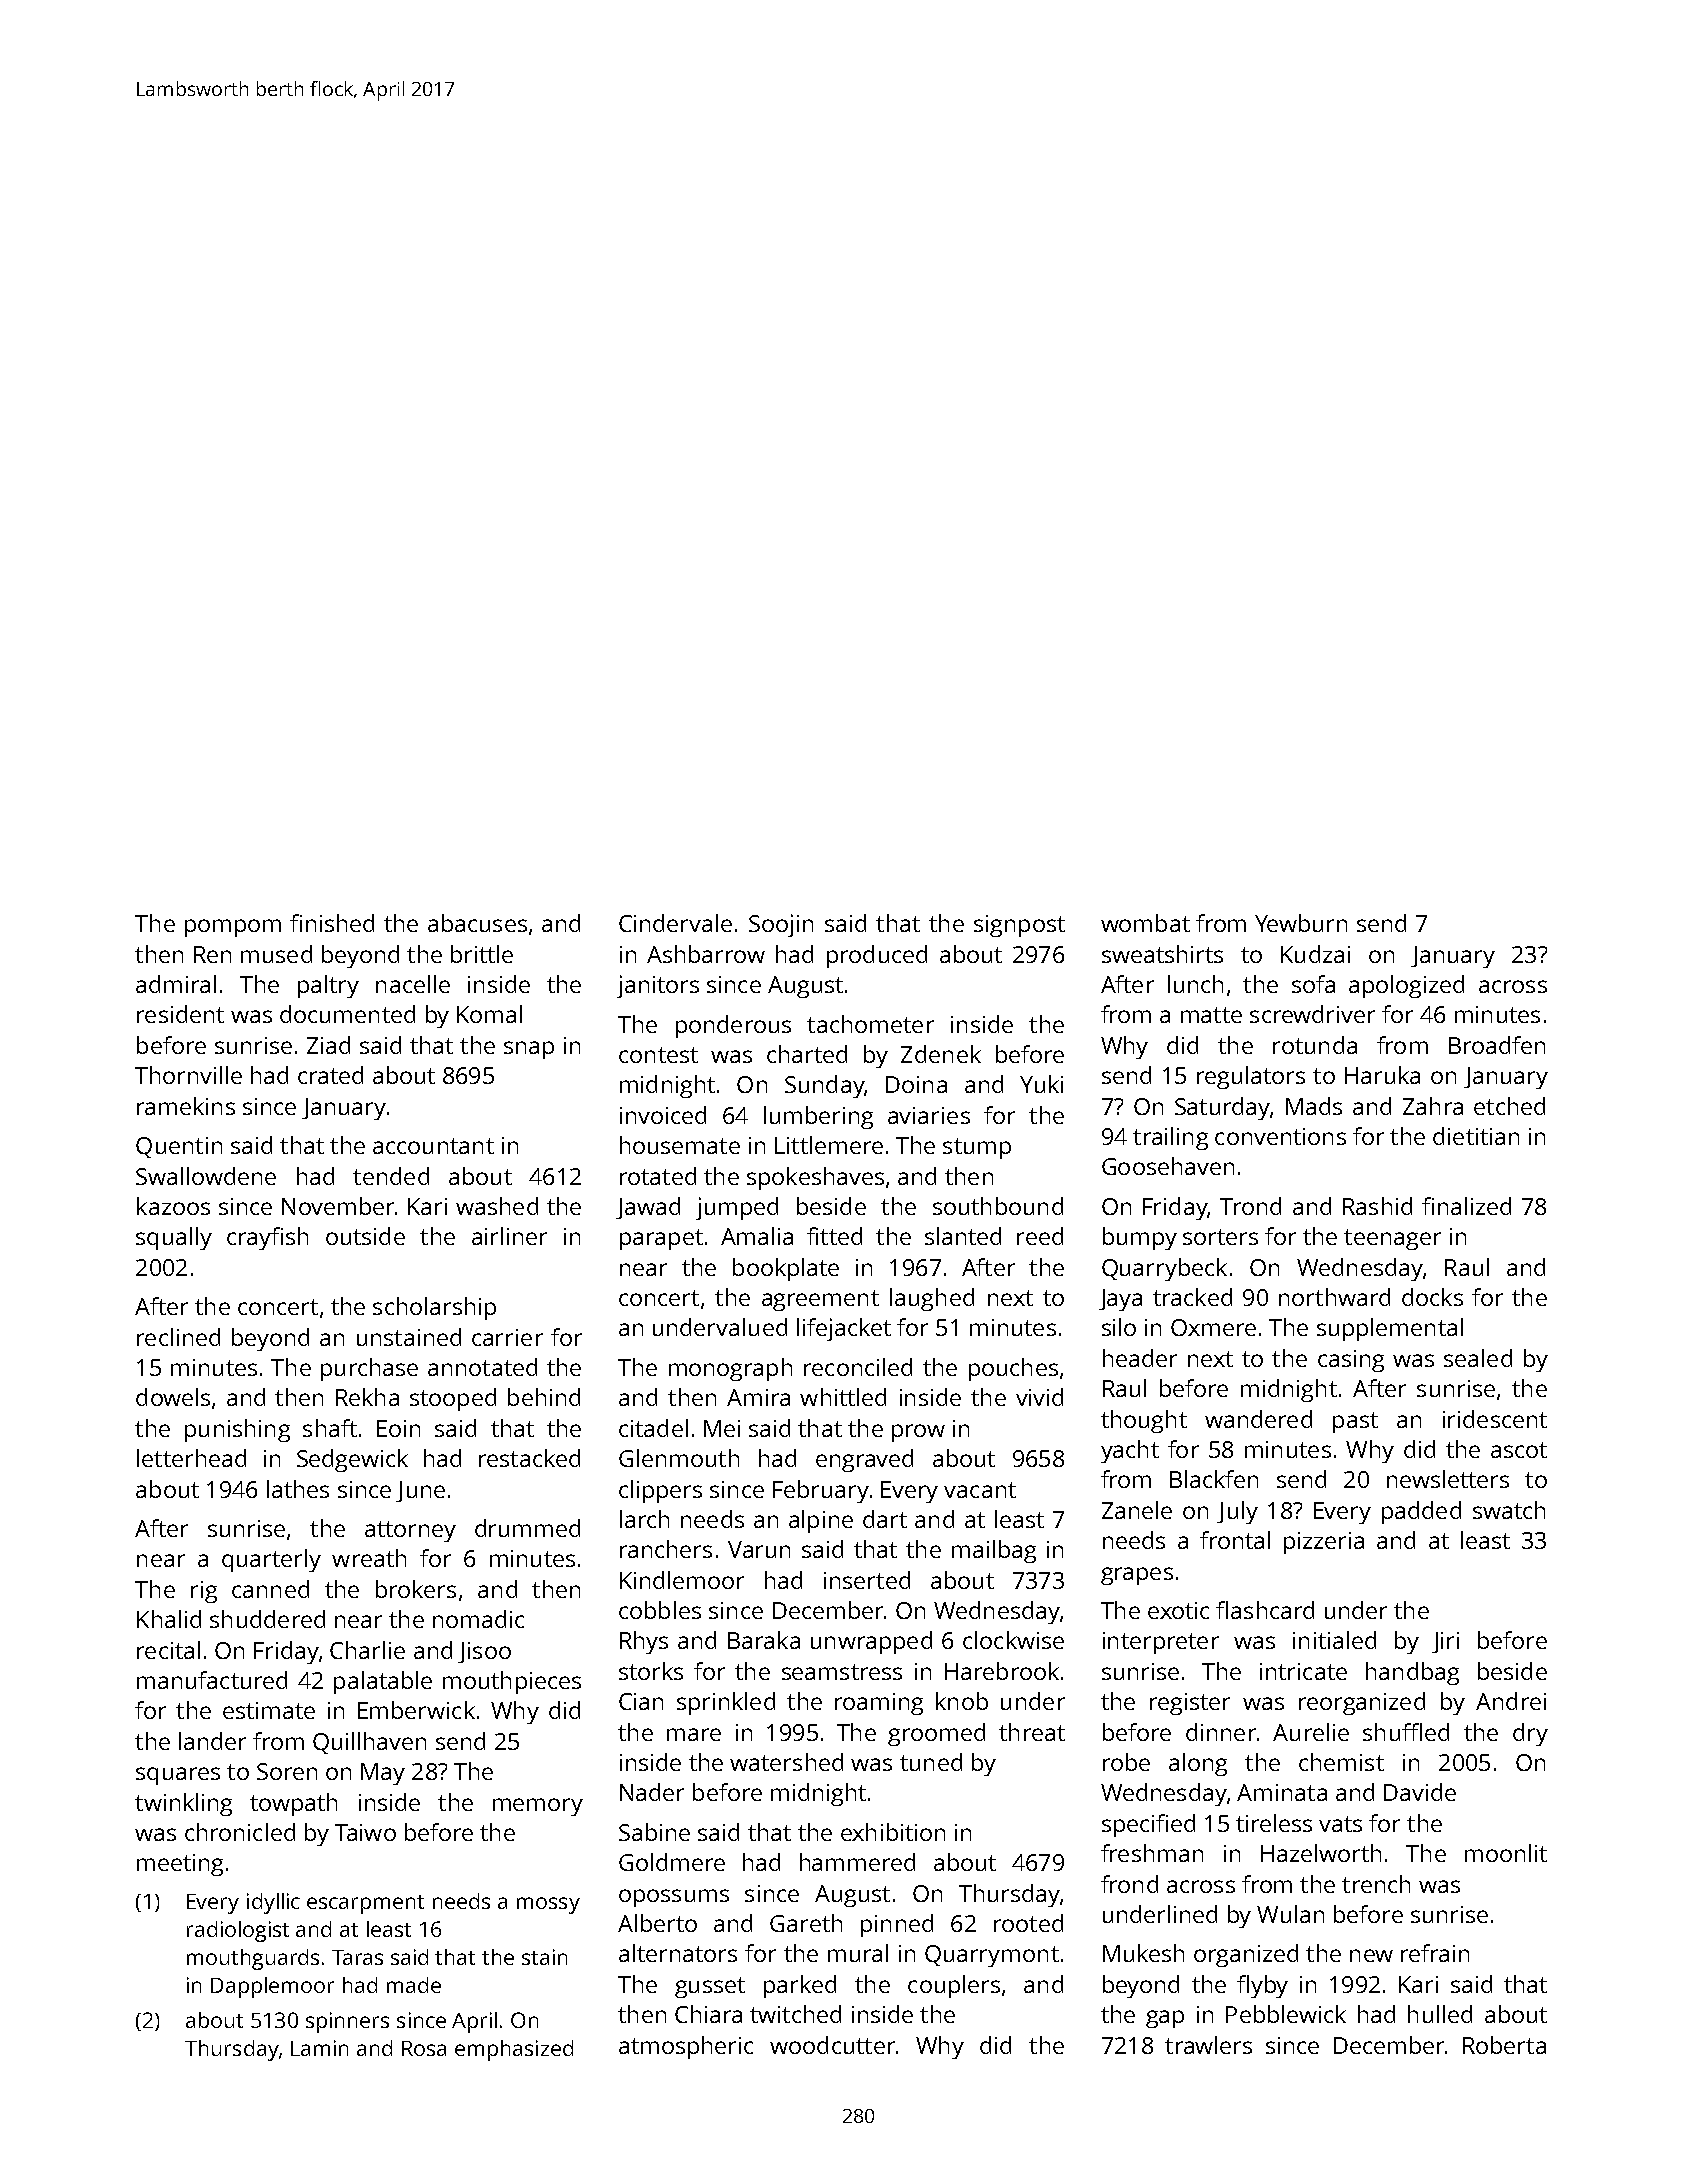 The image size is (1683, 2178). What do you see at coordinates (1497, 1045) in the screenshot?
I see `Broadfen` at bounding box center [1497, 1045].
